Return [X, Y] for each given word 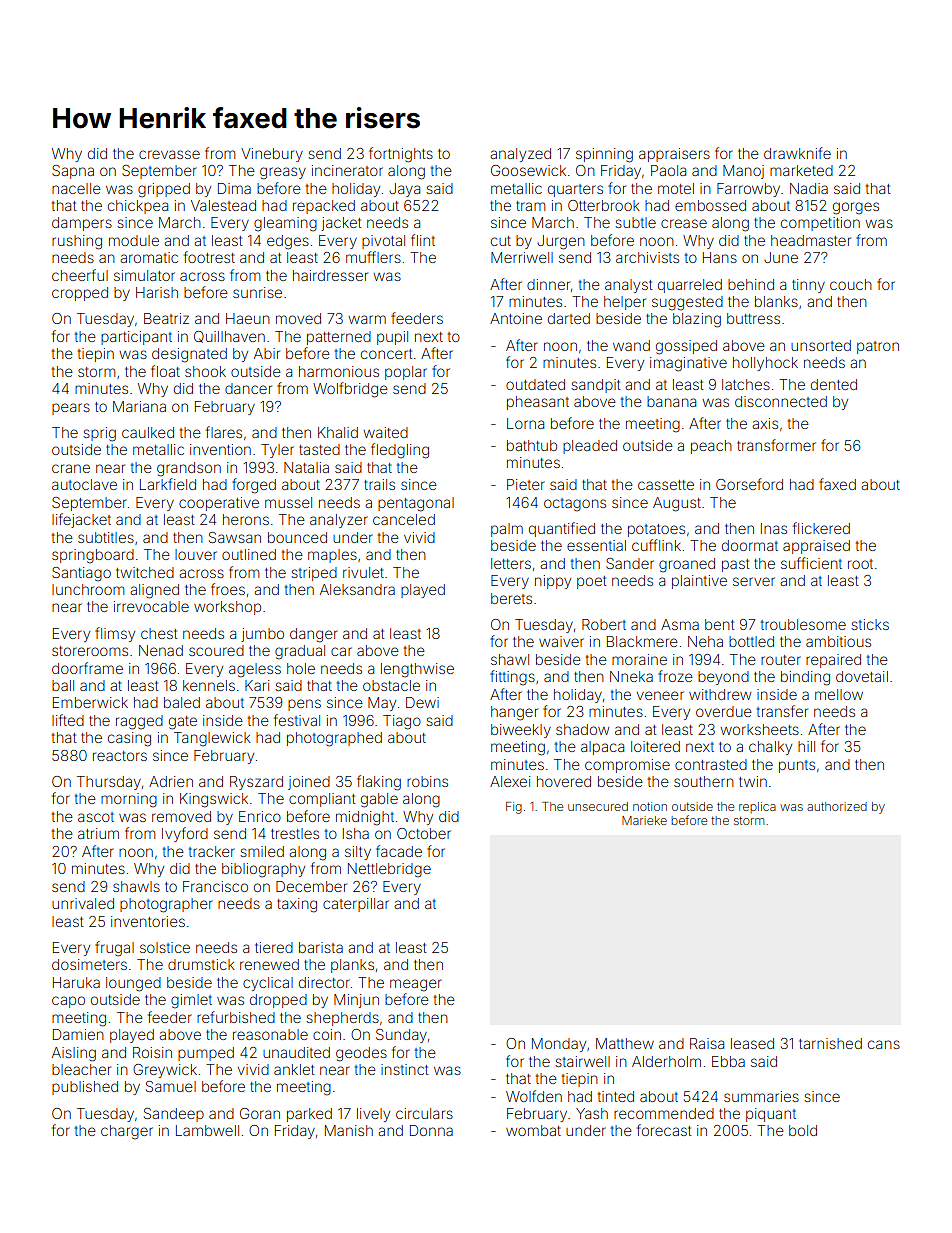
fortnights [401, 155]
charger [127, 1132]
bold [803, 1130]
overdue [724, 711]
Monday [559, 1045]
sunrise [257, 292]
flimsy [115, 634]
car [341, 651]
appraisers [674, 155]
